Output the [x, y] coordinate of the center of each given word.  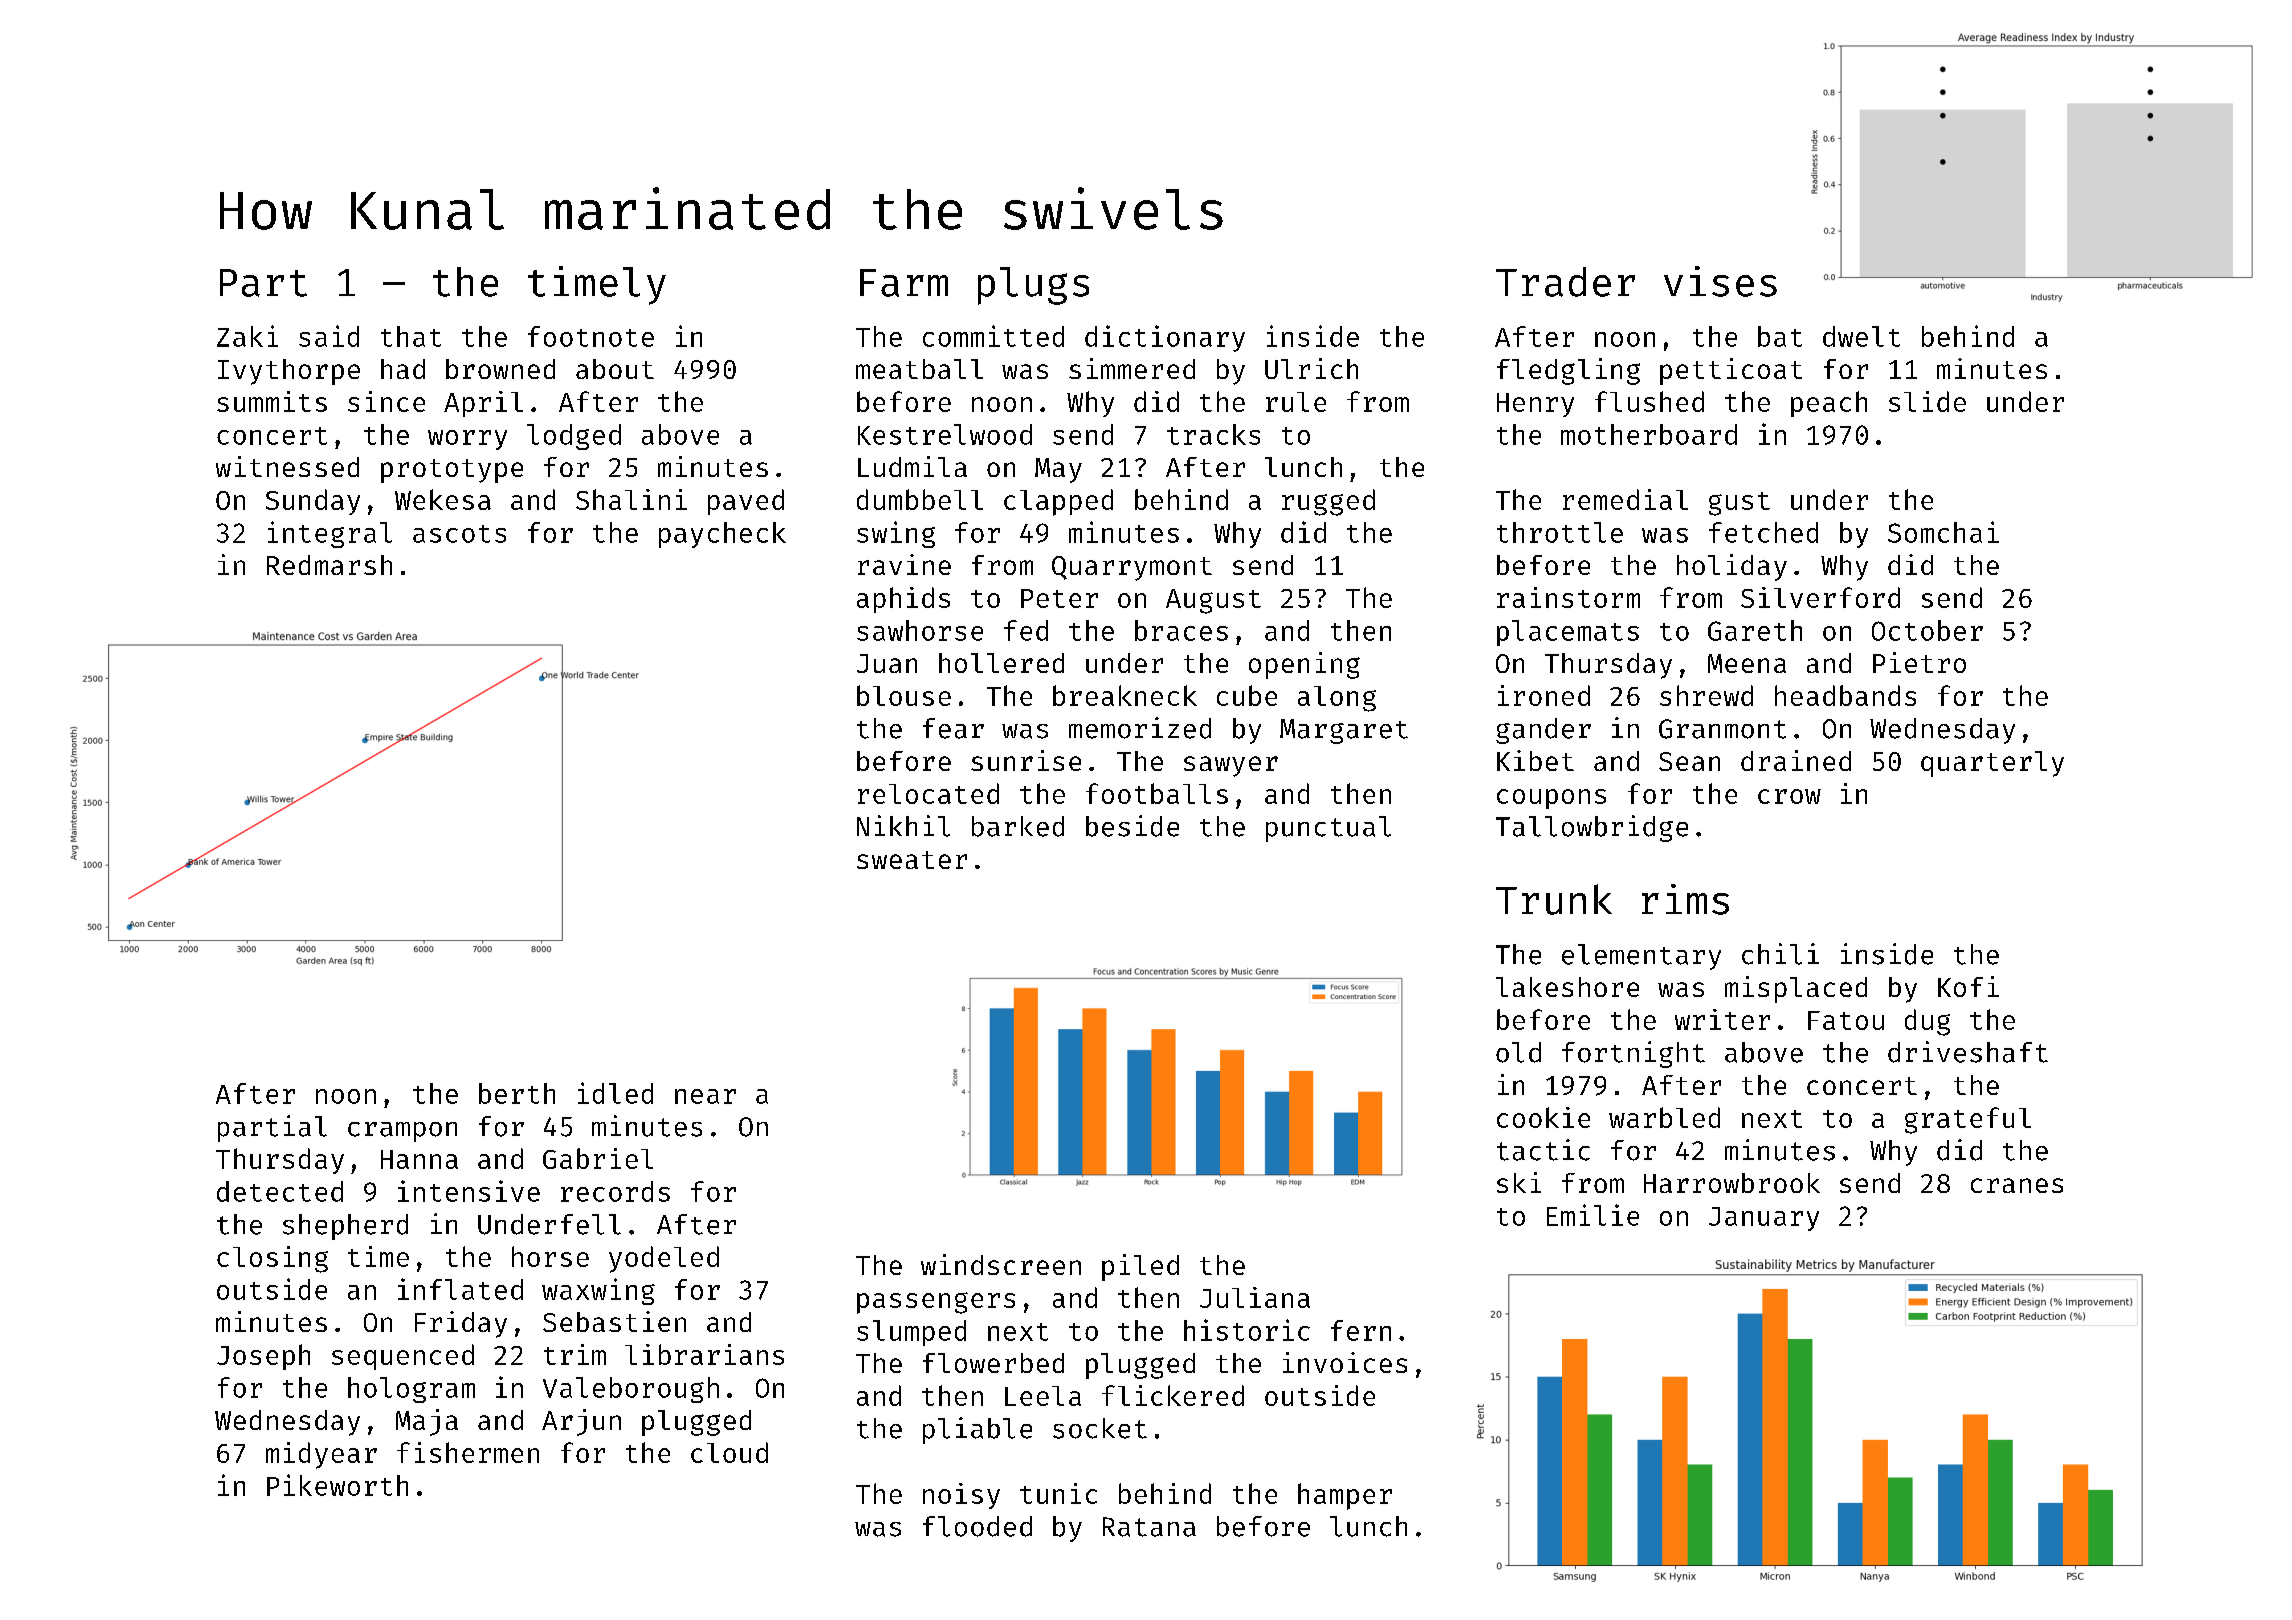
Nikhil [903, 826]
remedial [1625, 499]
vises [1720, 281]
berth [517, 1093]
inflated [460, 1289]
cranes [2017, 1185]
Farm [904, 283]
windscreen [1001, 1264]
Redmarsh [329, 565]
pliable [977, 1430]
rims [1685, 899]
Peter [1059, 598]
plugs [1033, 286]
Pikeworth [337, 1485]
